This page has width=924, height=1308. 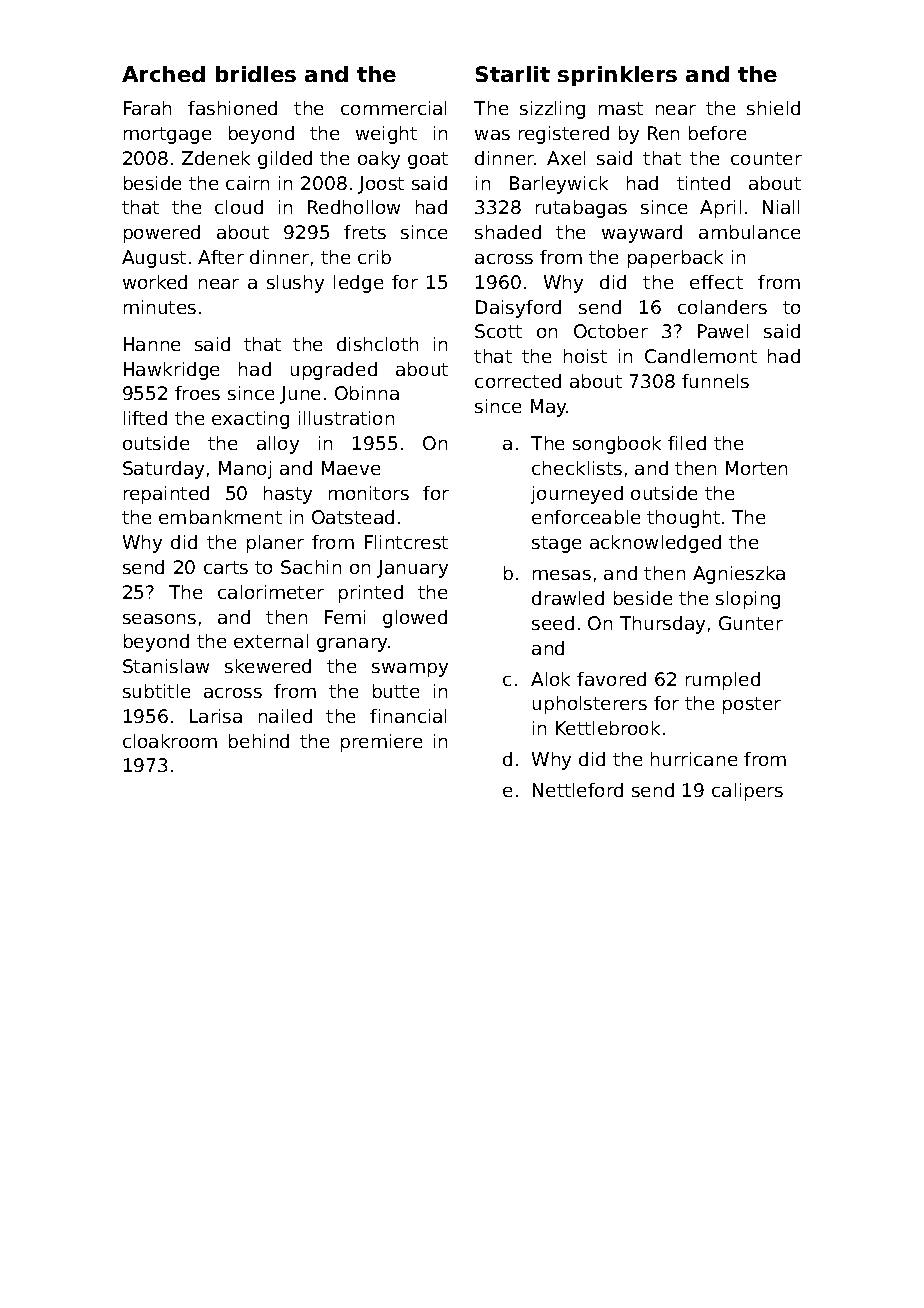 I want to click on bridles, so click(x=256, y=74).
